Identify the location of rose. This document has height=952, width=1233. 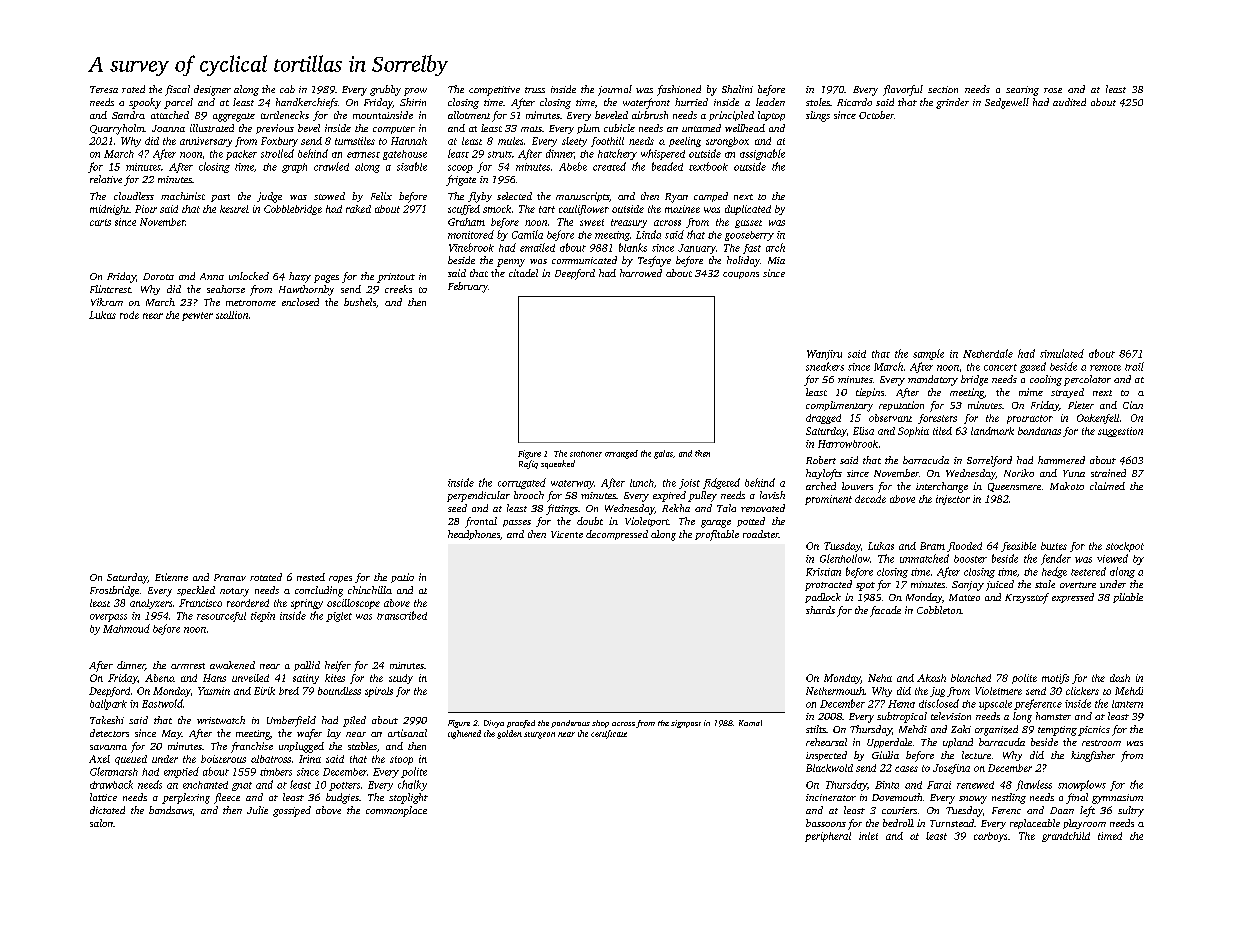
(1053, 90).
